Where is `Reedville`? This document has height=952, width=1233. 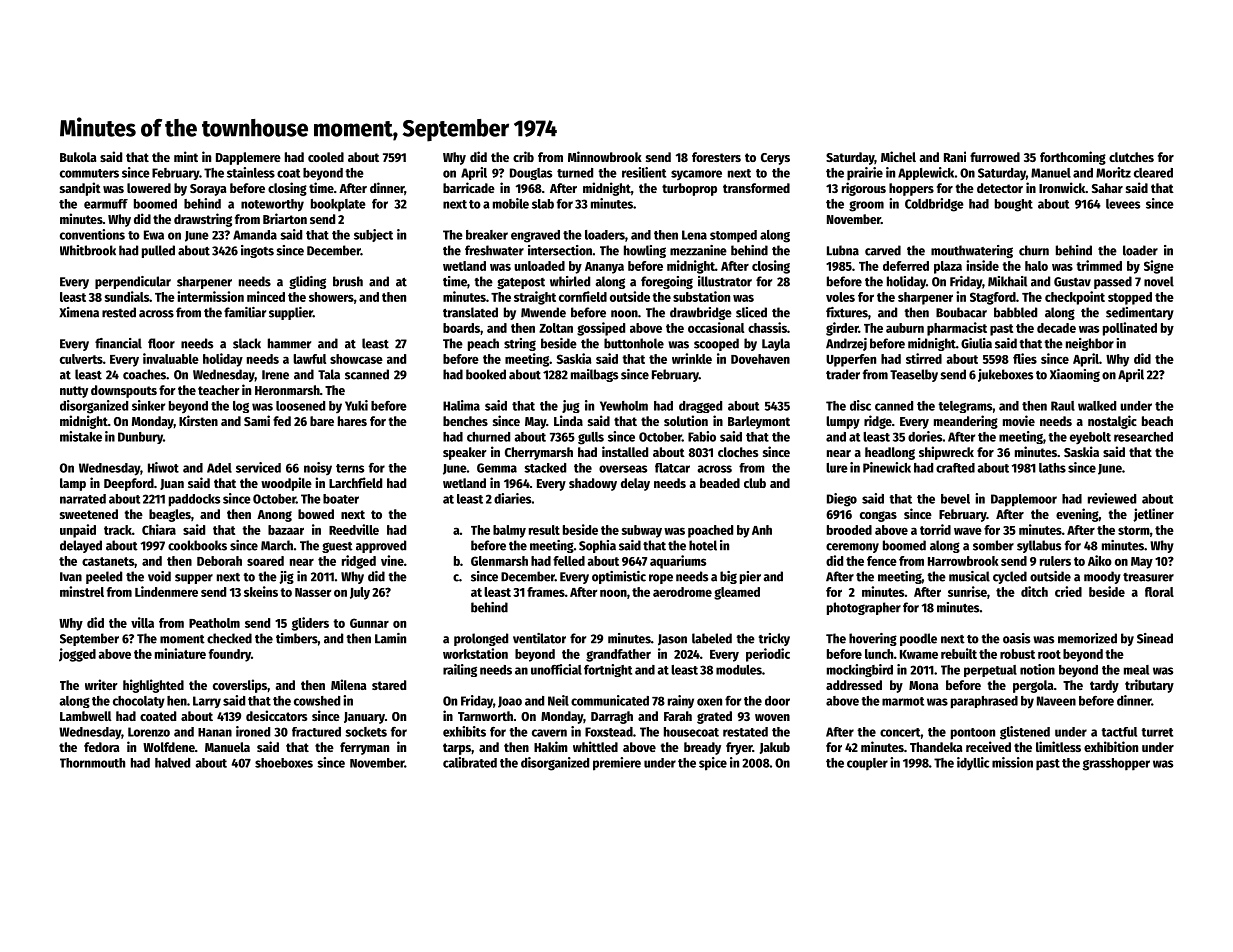
Reedville is located at coordinates (354, 529).
